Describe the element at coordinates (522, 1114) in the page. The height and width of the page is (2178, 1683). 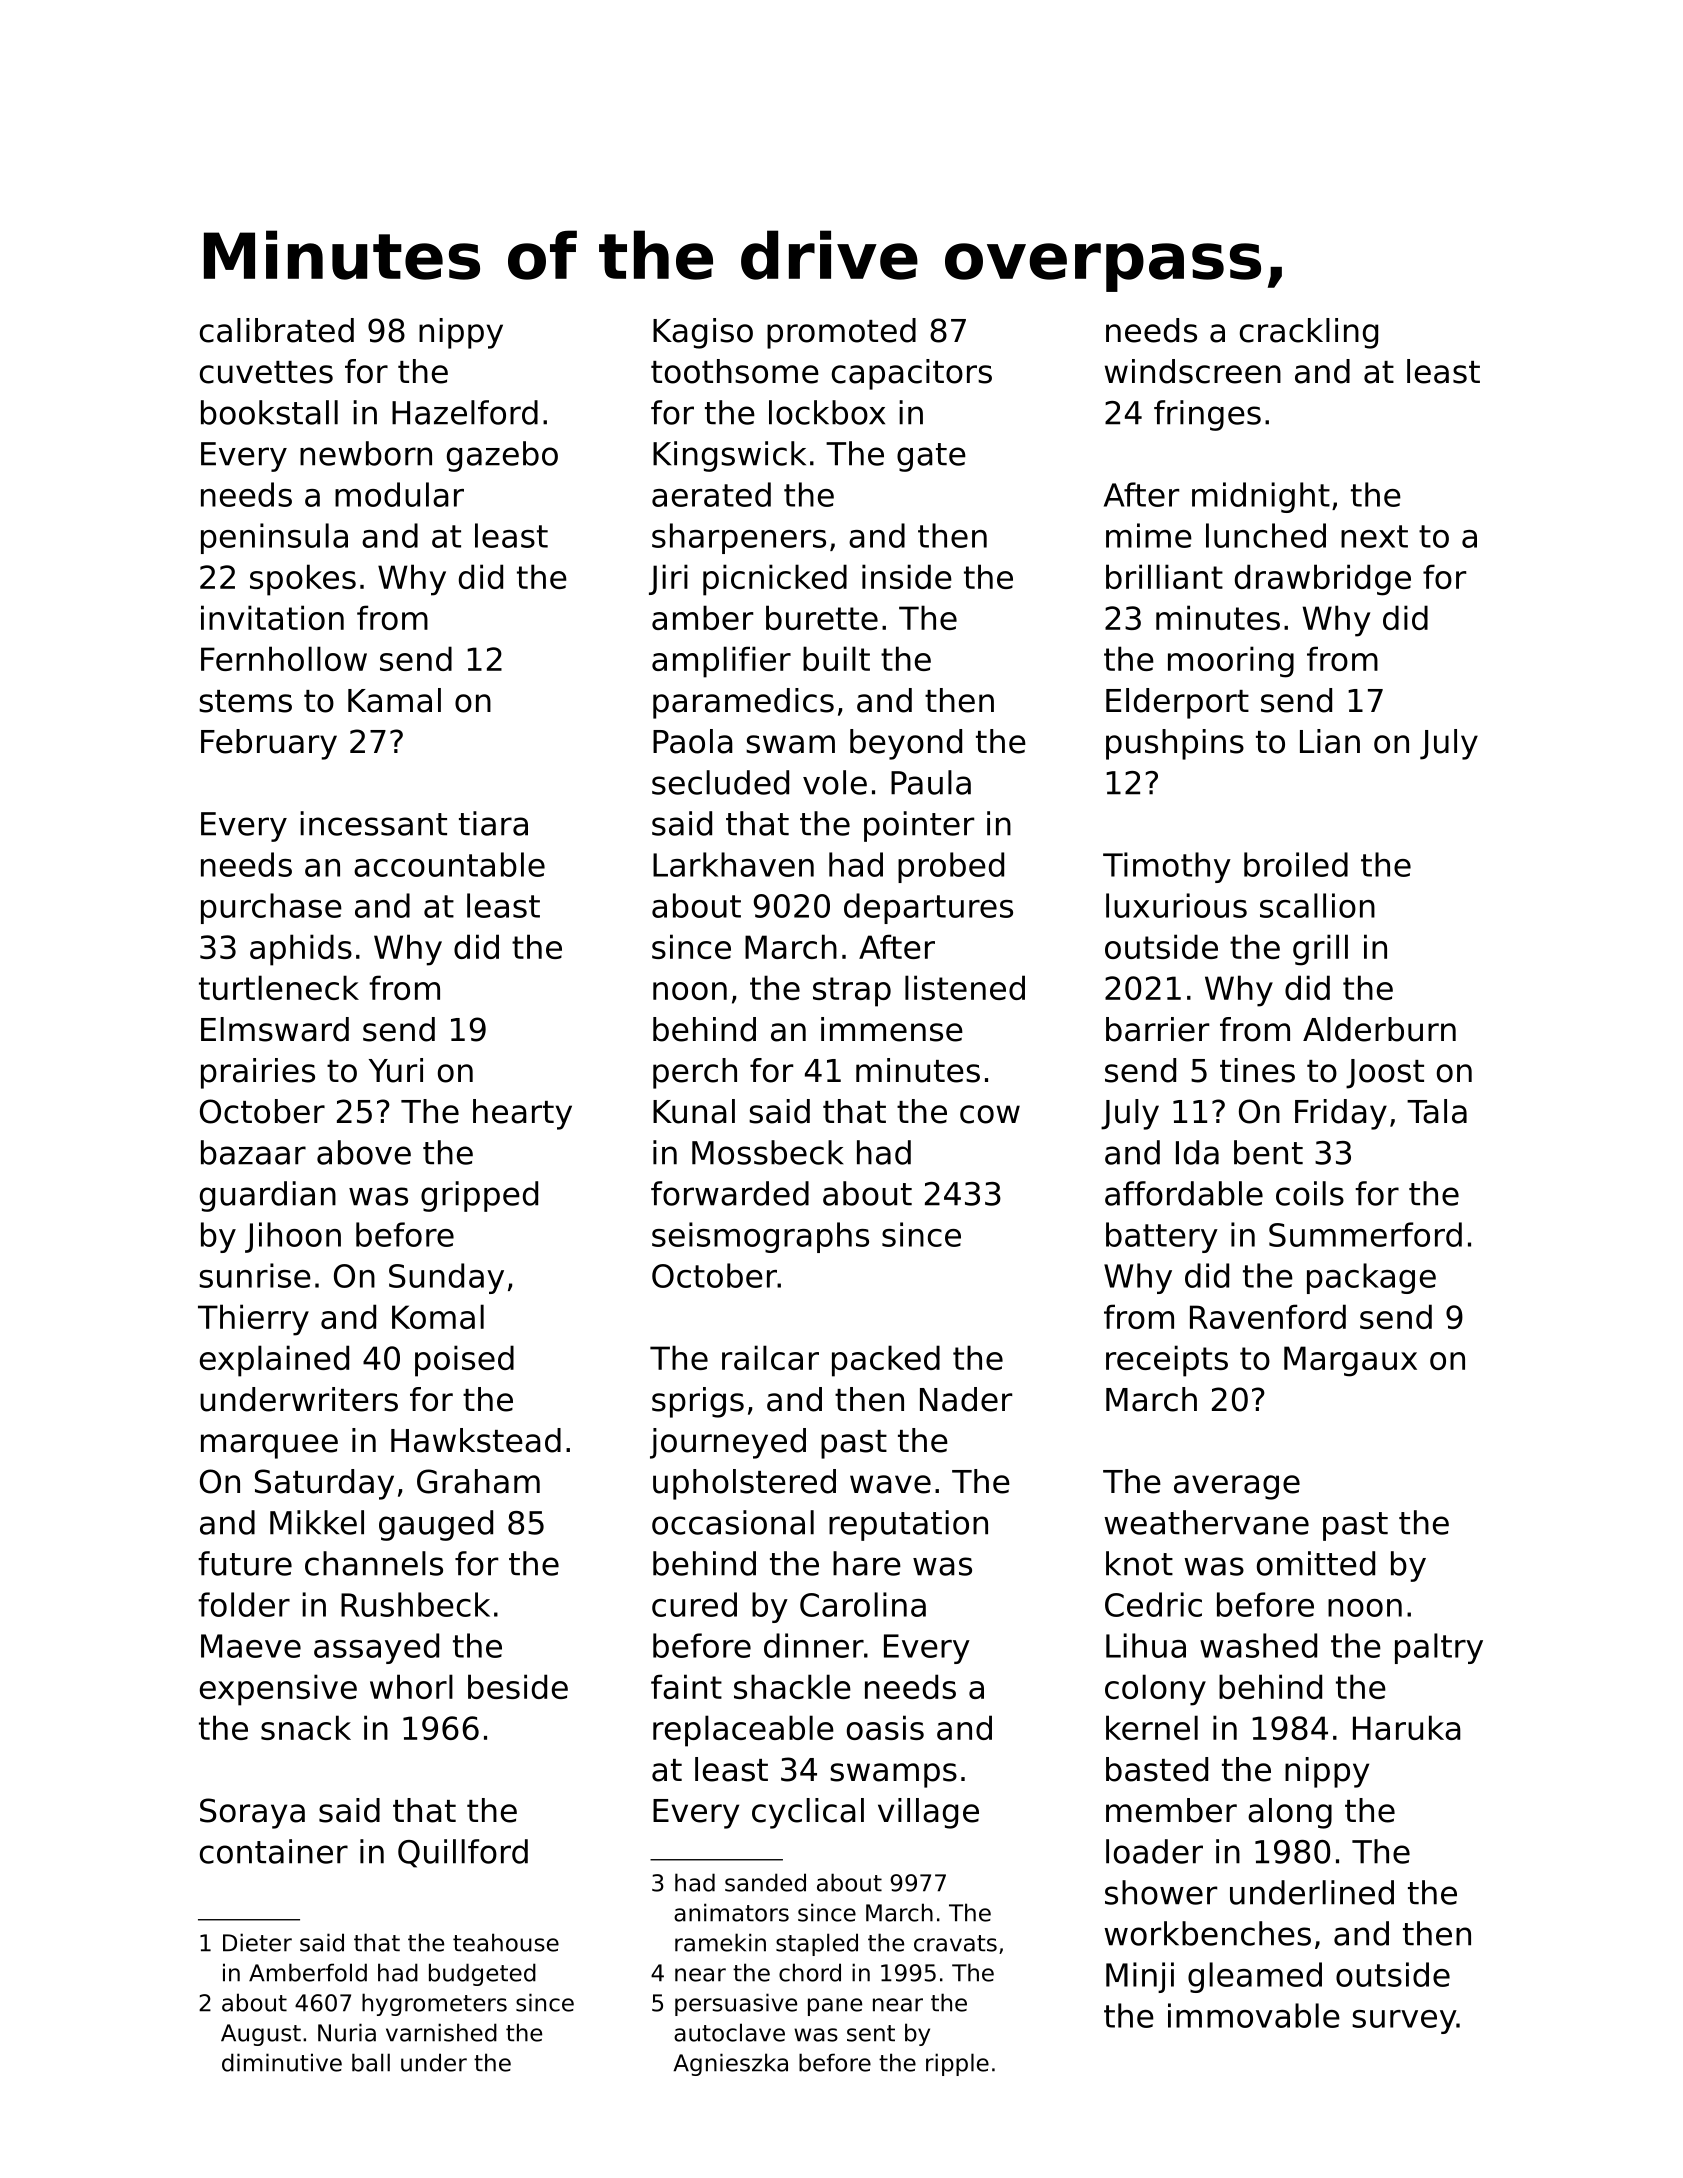
I see `hearty` at that location.
